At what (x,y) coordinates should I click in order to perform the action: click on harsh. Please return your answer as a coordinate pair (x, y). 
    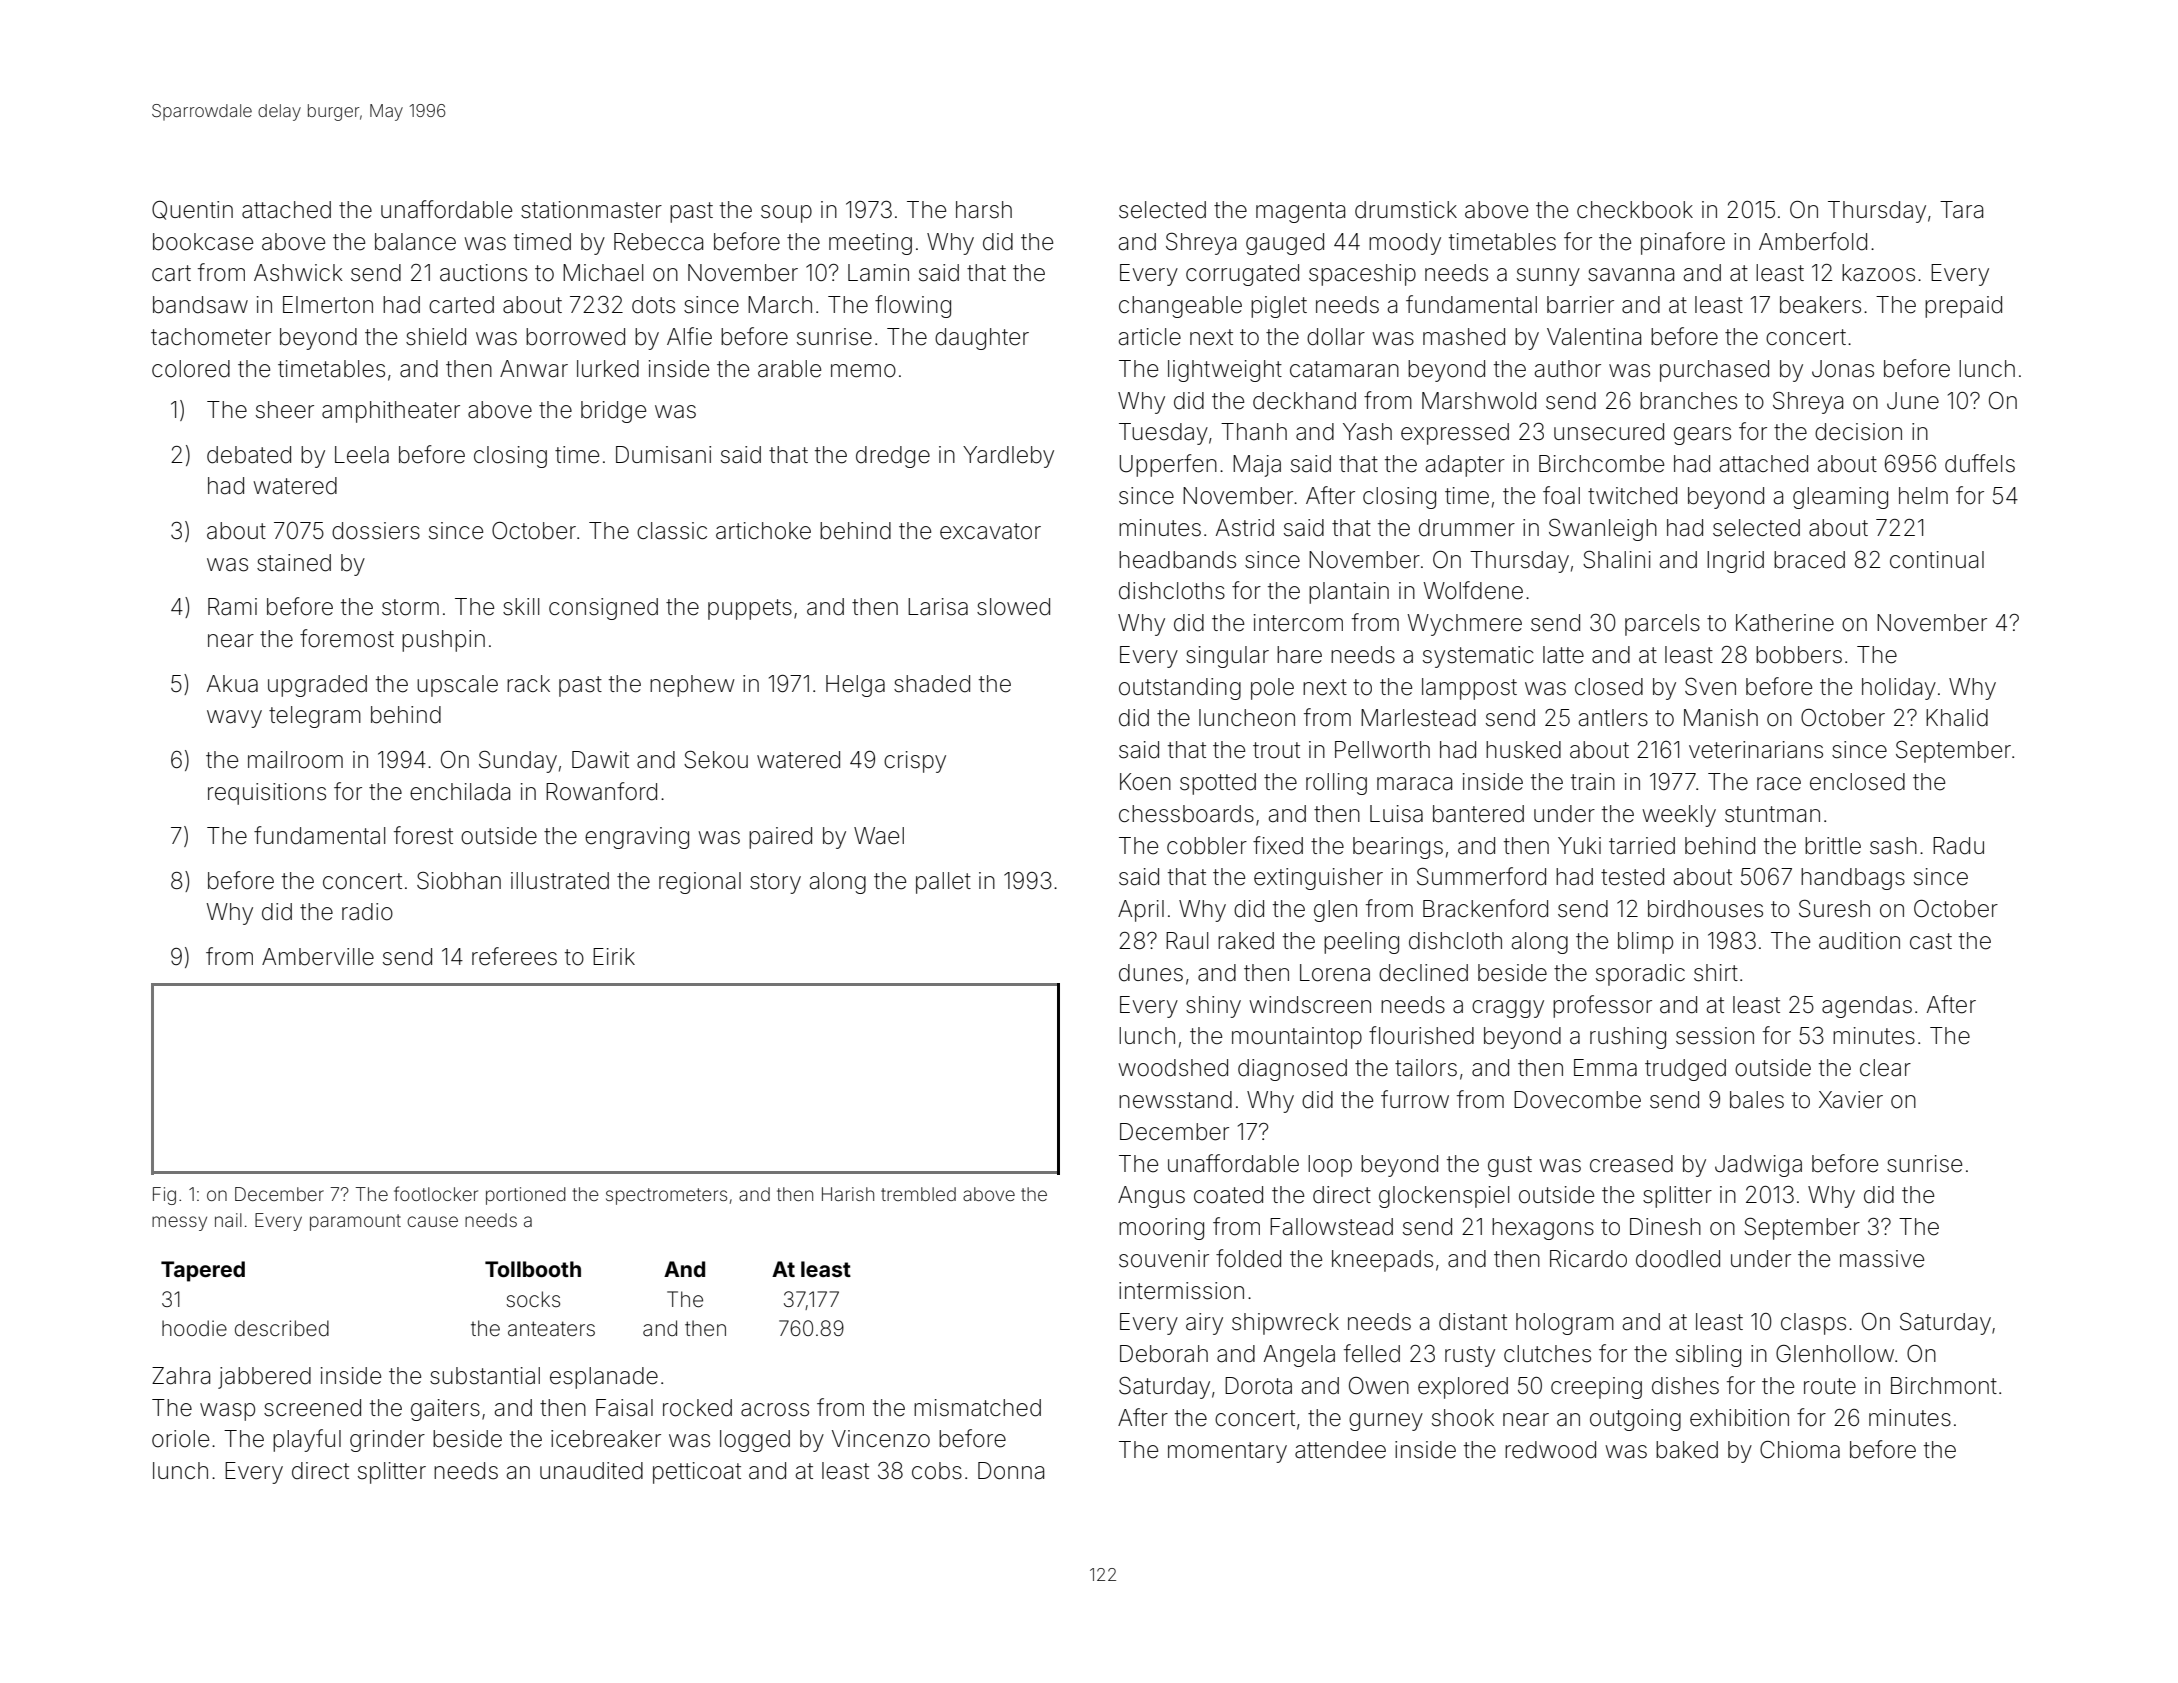
    Looking at the image, I should click on (984, 210).
